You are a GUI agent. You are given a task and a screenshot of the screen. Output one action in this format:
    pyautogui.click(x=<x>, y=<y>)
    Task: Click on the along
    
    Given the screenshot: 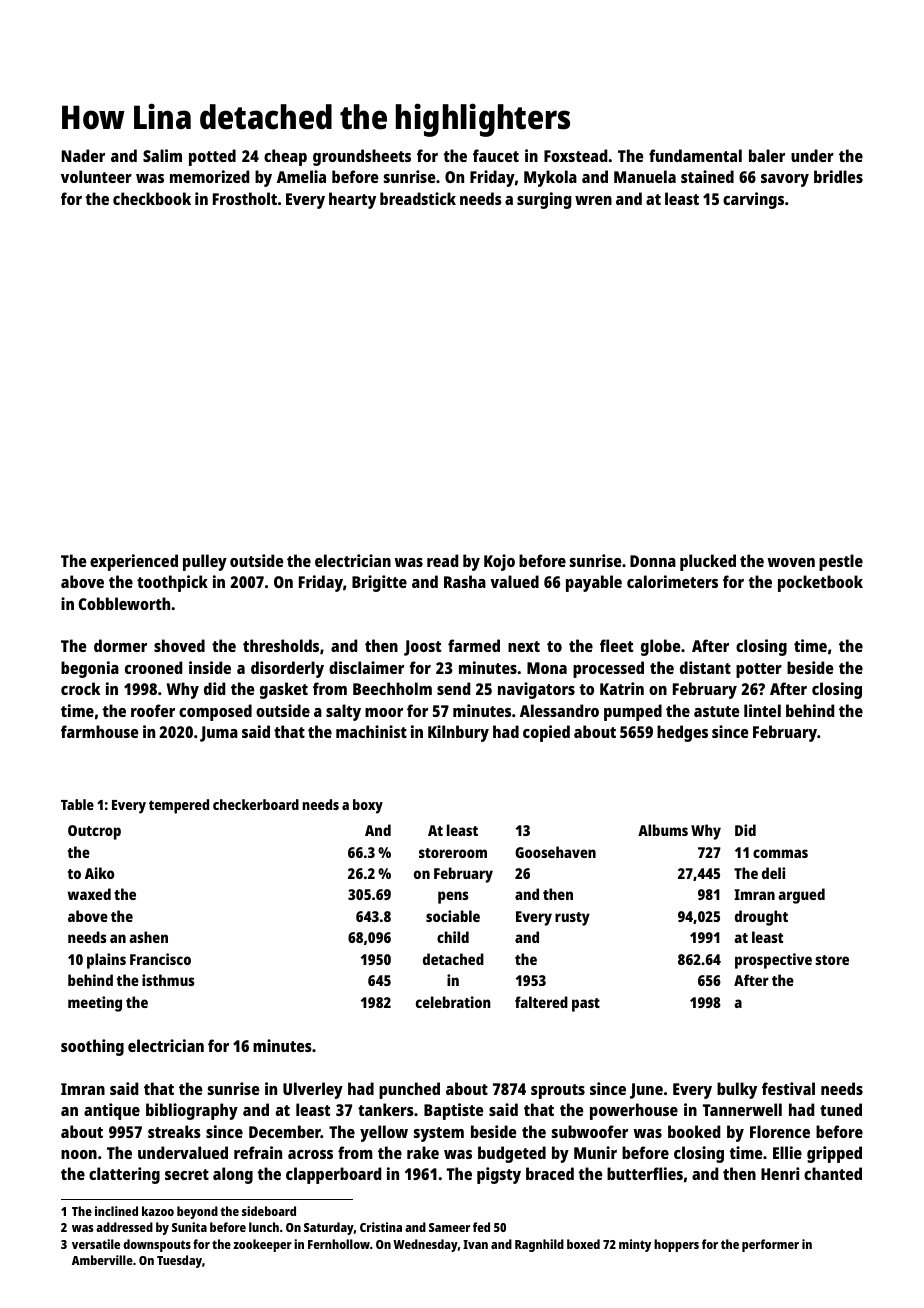 What is the action you would take?
    pyautogui.click(x=233, y=1175)
